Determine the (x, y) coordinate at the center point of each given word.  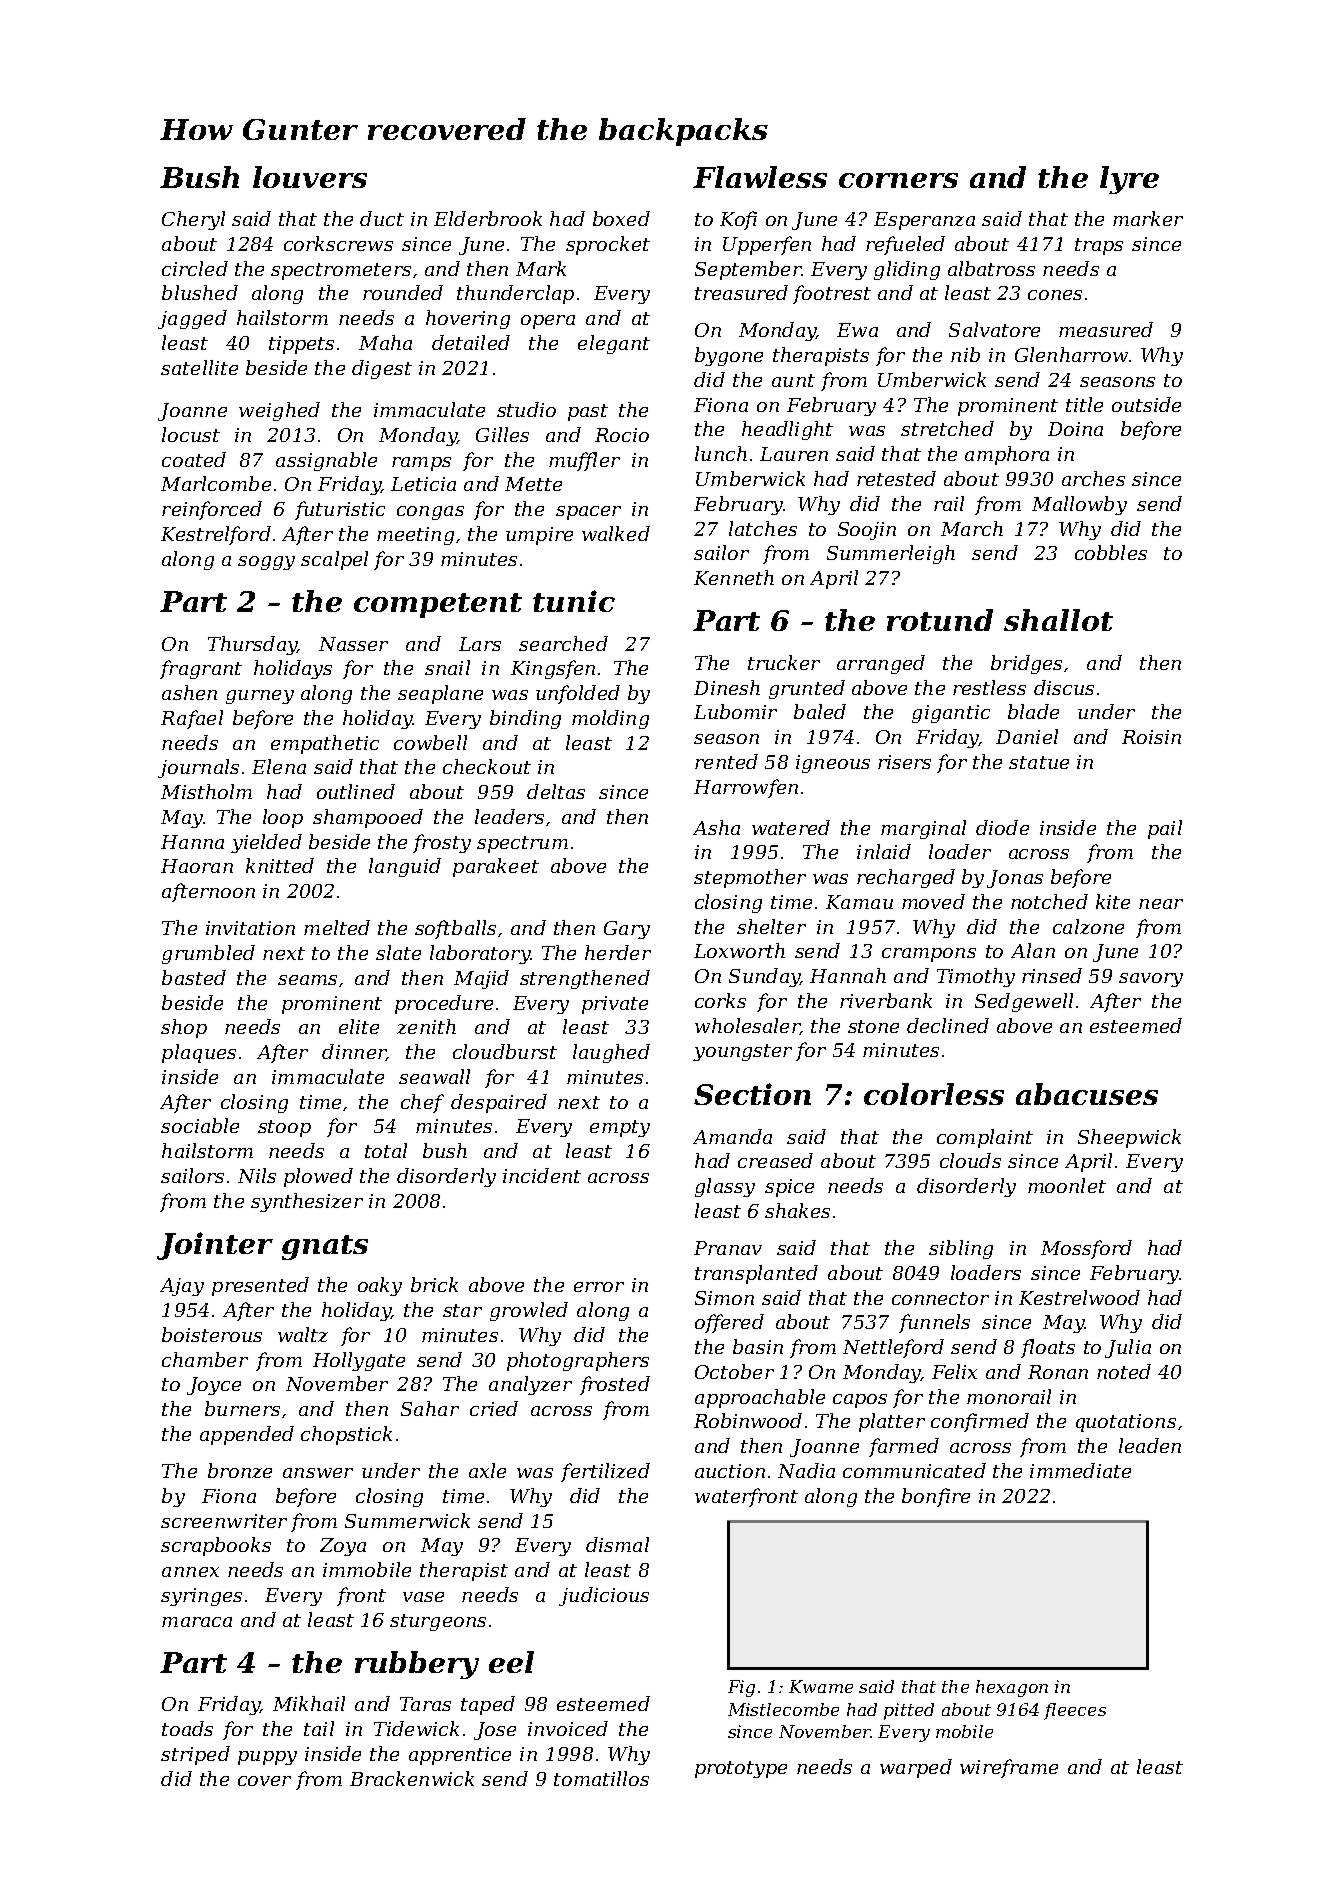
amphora (1007, 455)
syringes (201, 1597)
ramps (421, 464)
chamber (205, 1359)
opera (548, 322)
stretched (947, 428)
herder (618, 952)
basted (194, 977)
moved (933, 901)
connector (940, 1298)
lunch (721, 453)
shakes (797, 1210)
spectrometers (341, 271)
